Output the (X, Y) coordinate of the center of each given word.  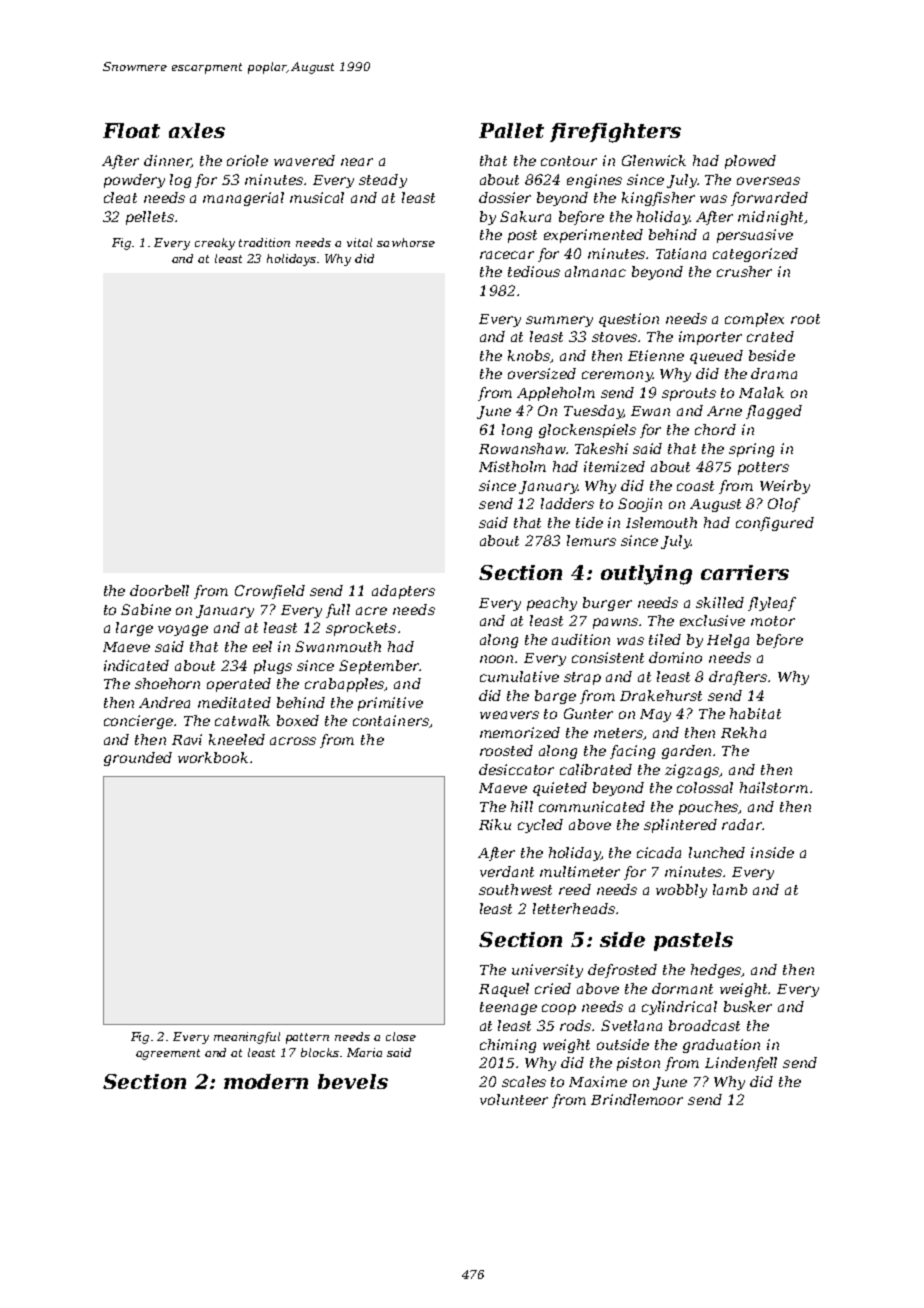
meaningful (247, 1038)
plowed (750, 162)
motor (773, 621)
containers (391, 720)
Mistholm (512, 466)
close (401, 1036)
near (357, 162)
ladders (567, 503)
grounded (138, 759)
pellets (150, 218)
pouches (708, 808)
